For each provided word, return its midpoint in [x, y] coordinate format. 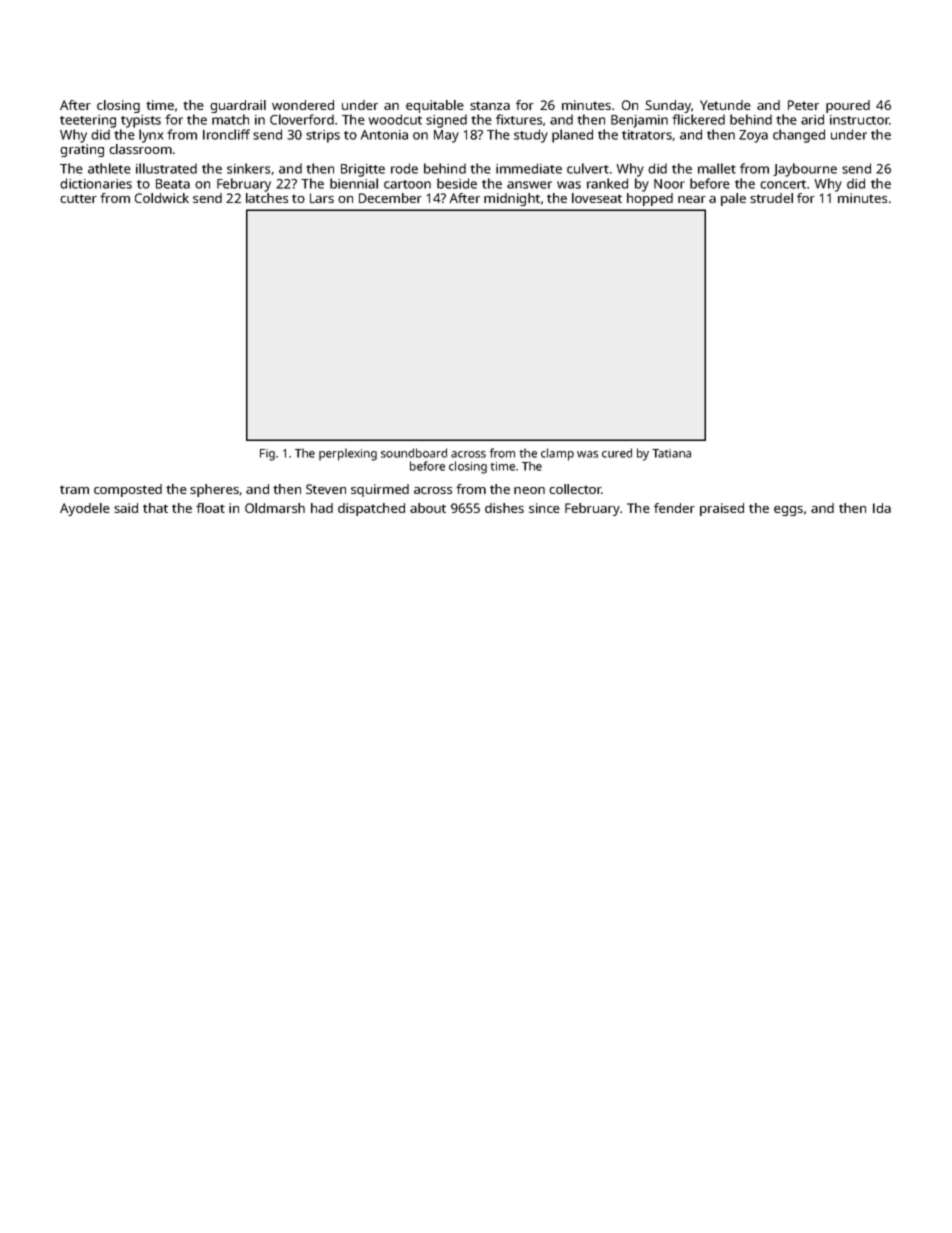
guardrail [238, 106]
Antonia [384, 135]
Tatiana [671, 453]
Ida [882, 508]
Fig [267, 455]
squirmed [380, 490]
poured [848, 106]
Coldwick [162, 198]
